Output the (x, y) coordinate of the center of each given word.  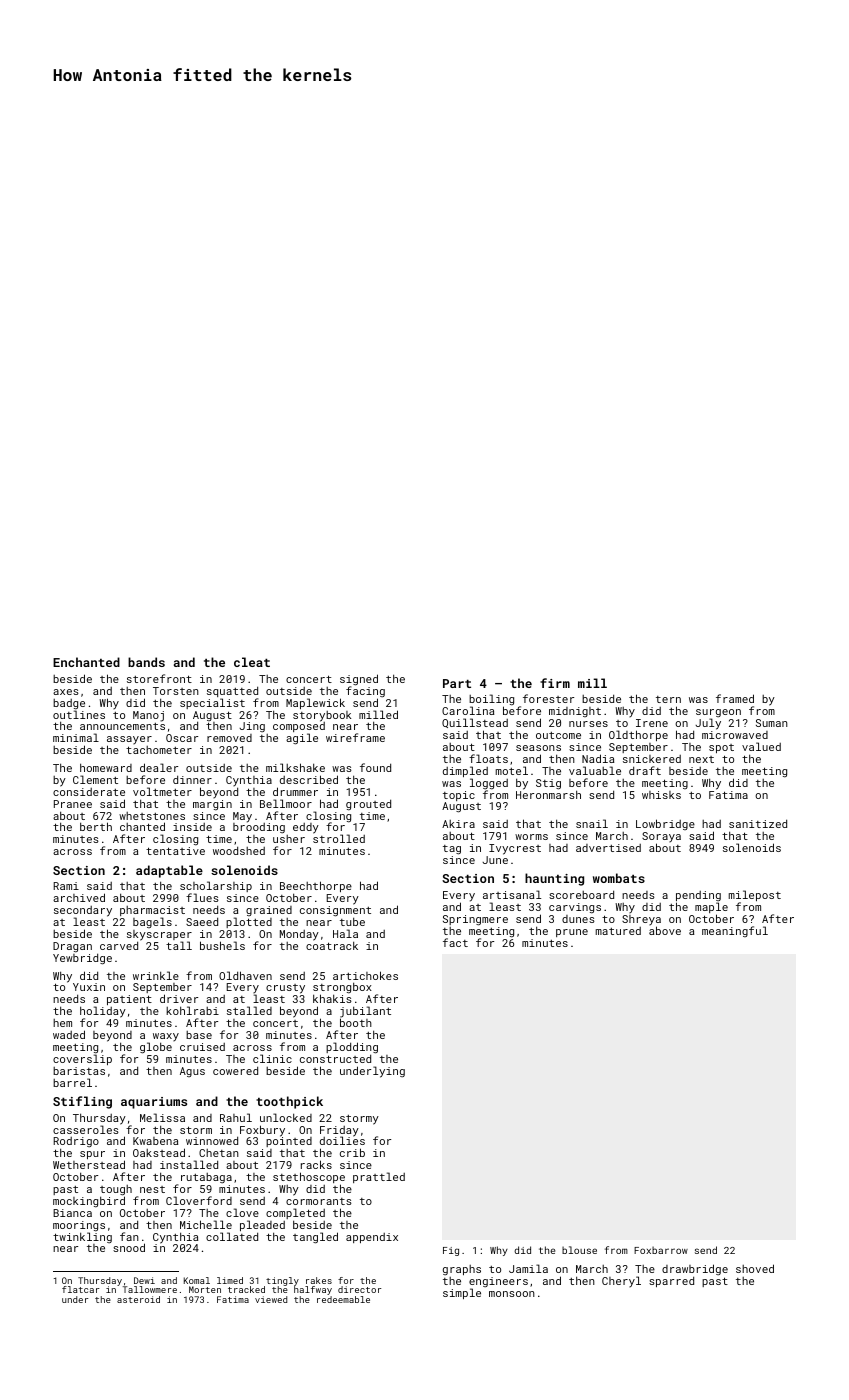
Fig (451, 1251)
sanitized (758, 823)
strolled (339, 839)
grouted (368, 805)
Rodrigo (76, 1143)
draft (645, 770)
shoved (755, 1268)
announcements (122, 726)
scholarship (216, 887)
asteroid (138, 1299)
